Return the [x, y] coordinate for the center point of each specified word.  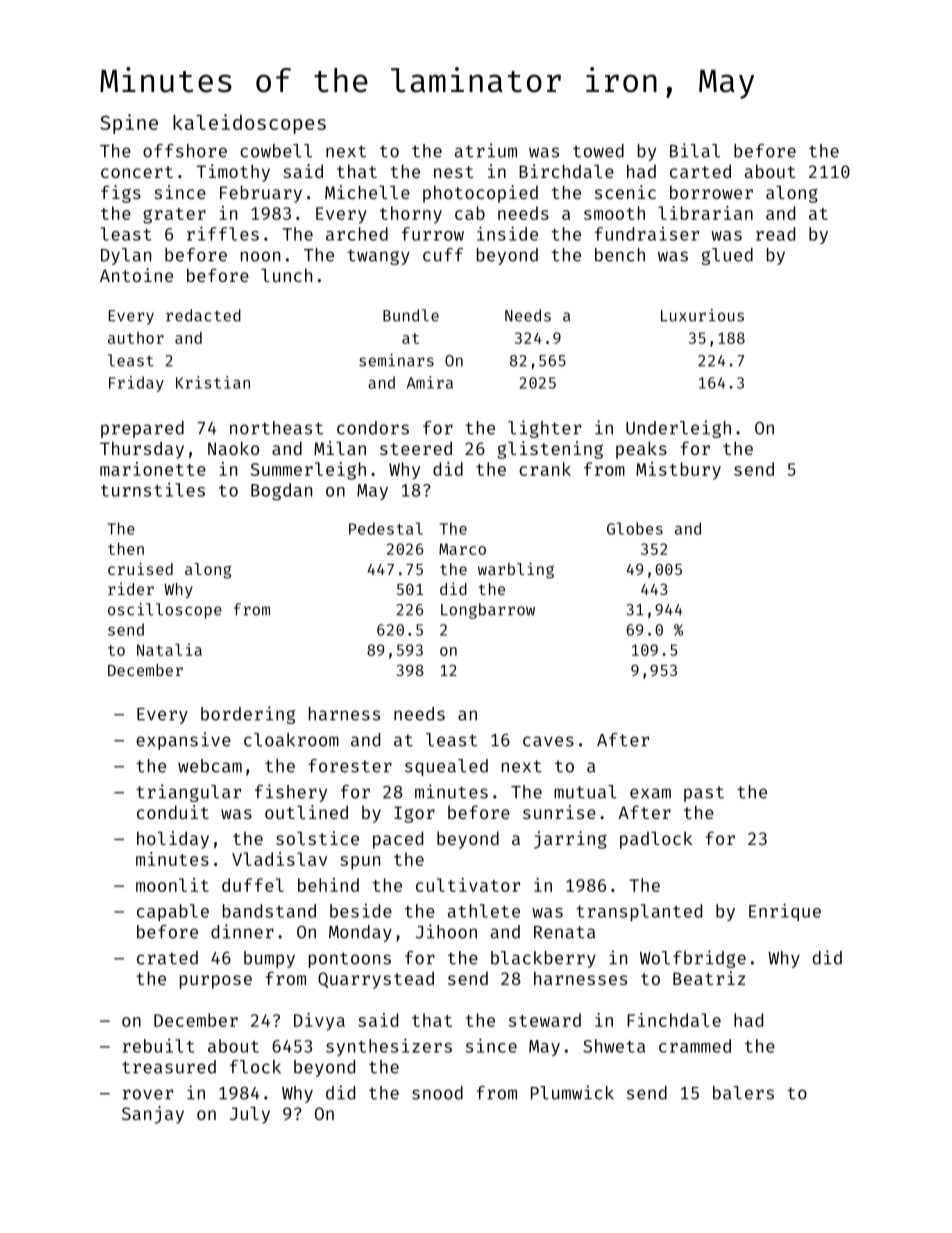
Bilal [695, 150]
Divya [319, 1022]
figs [121, 194]
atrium [486, 150]
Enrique [785, 912]
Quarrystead [376, 980]
